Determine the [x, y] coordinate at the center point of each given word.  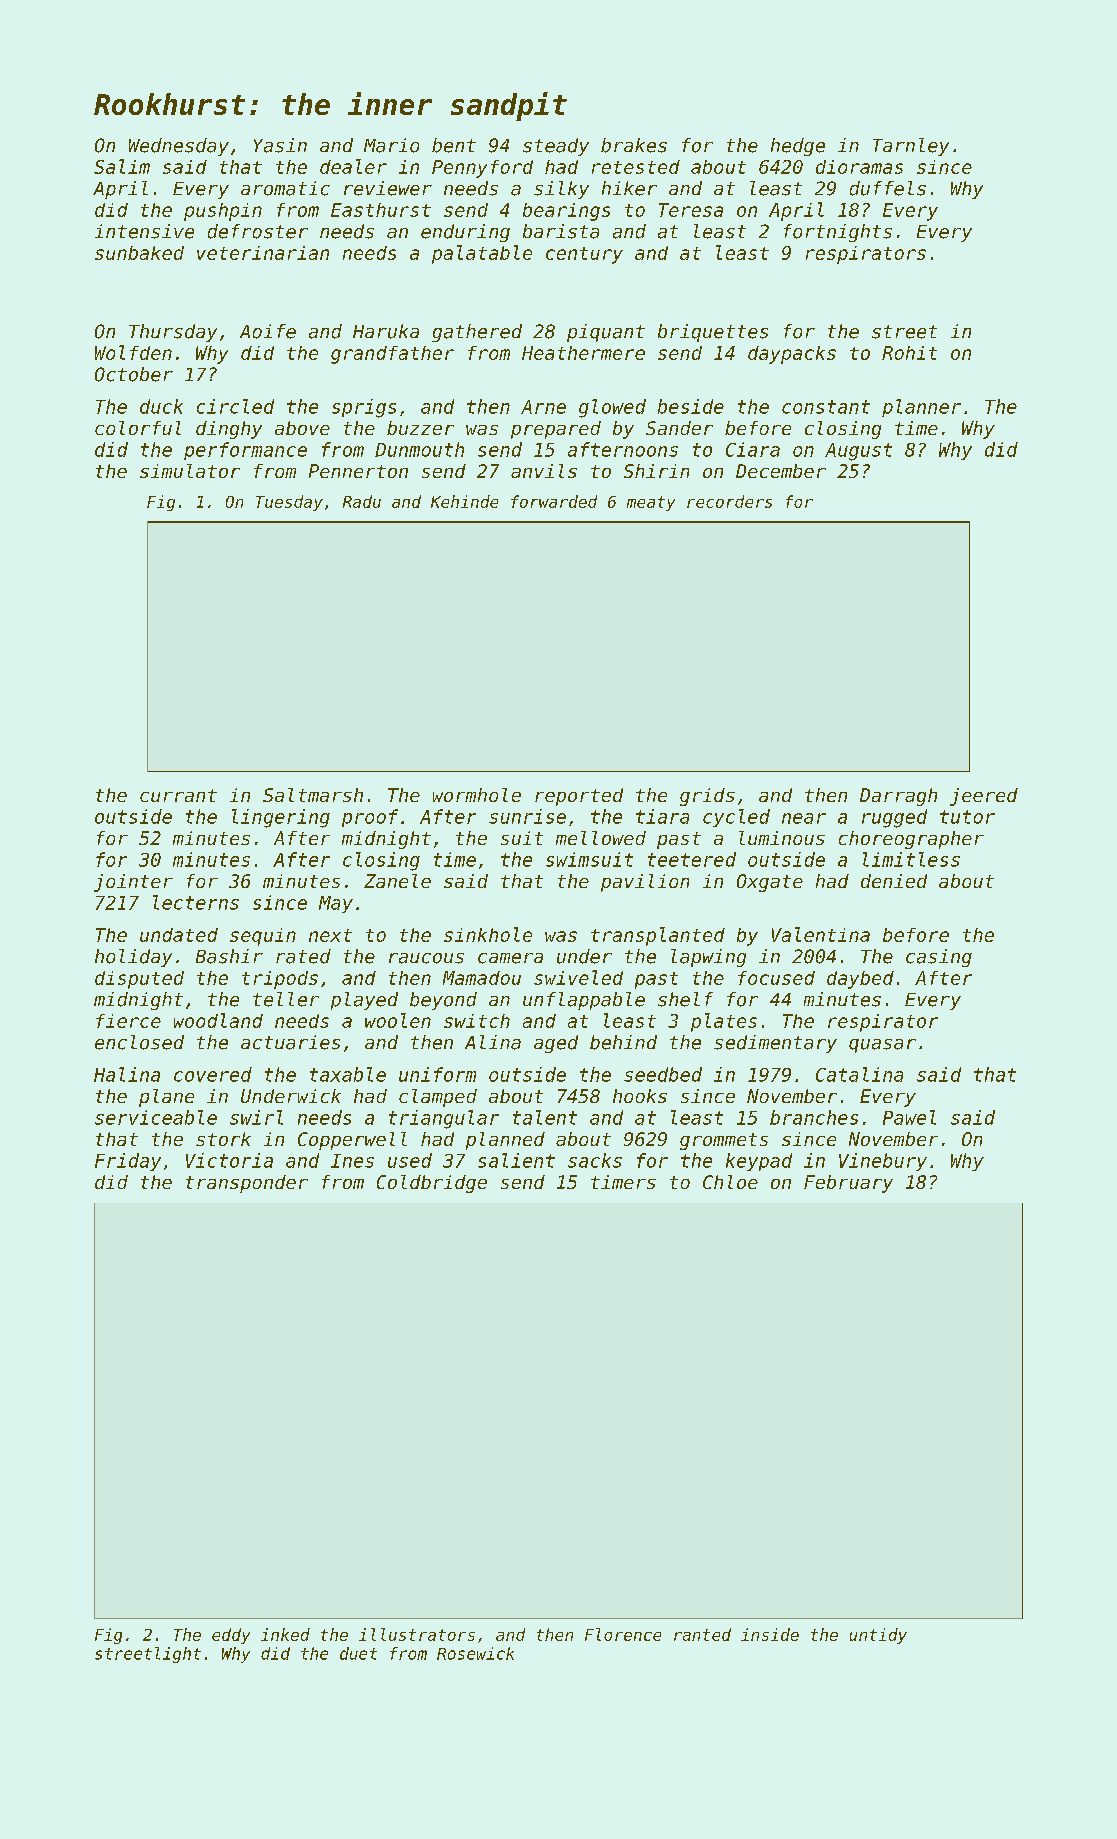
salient [516, 1160]
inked [285, 1634]
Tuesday [289, 503]
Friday [128, 1162]
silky [561, 190]
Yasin [280, 145]
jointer [133, 883]
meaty [651, 503]
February [848, 1184]
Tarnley [911, 147]
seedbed [663, 1074]
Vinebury [883, 1162]
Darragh [898, 797]
